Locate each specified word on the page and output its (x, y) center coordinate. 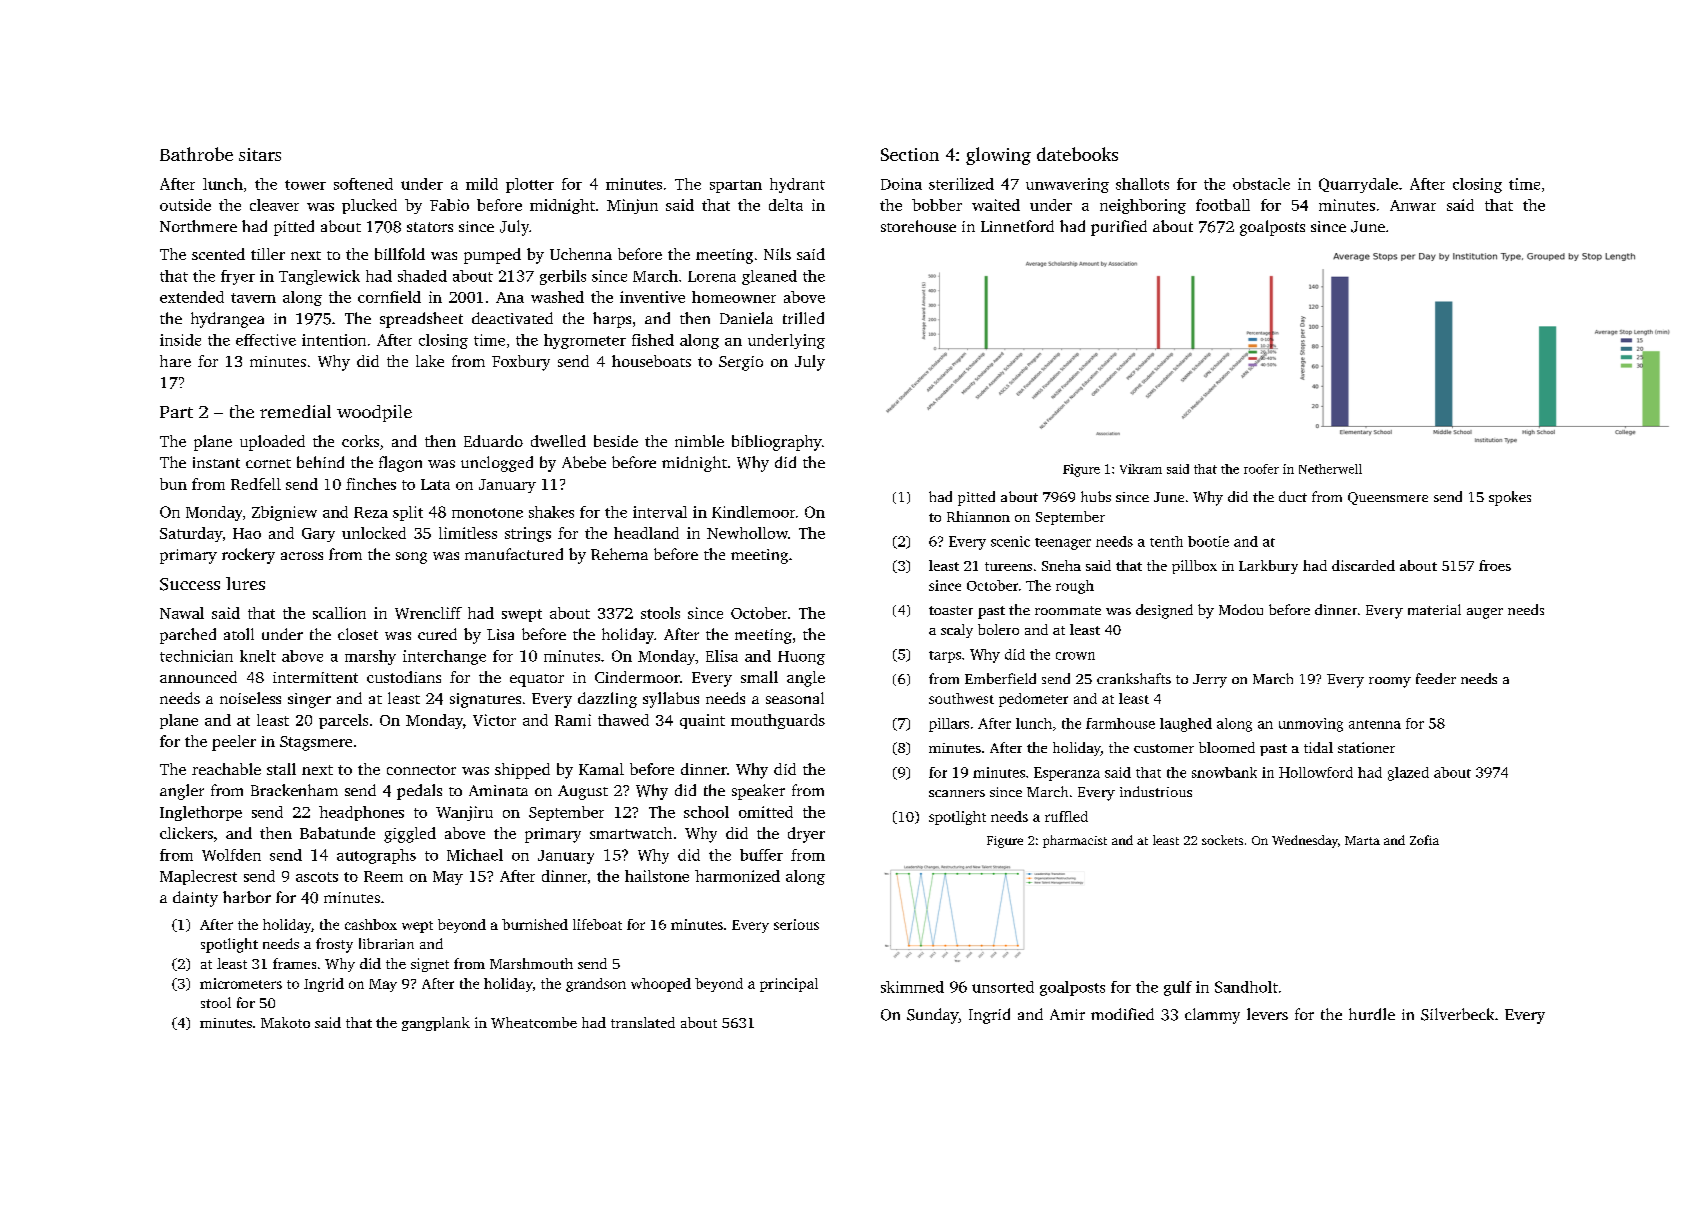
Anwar (1413, 205)
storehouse (918, 226)
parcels (343, 721)
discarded (1363, 565)
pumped (492, 256)
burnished (535, 924)
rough (1075, 587)
